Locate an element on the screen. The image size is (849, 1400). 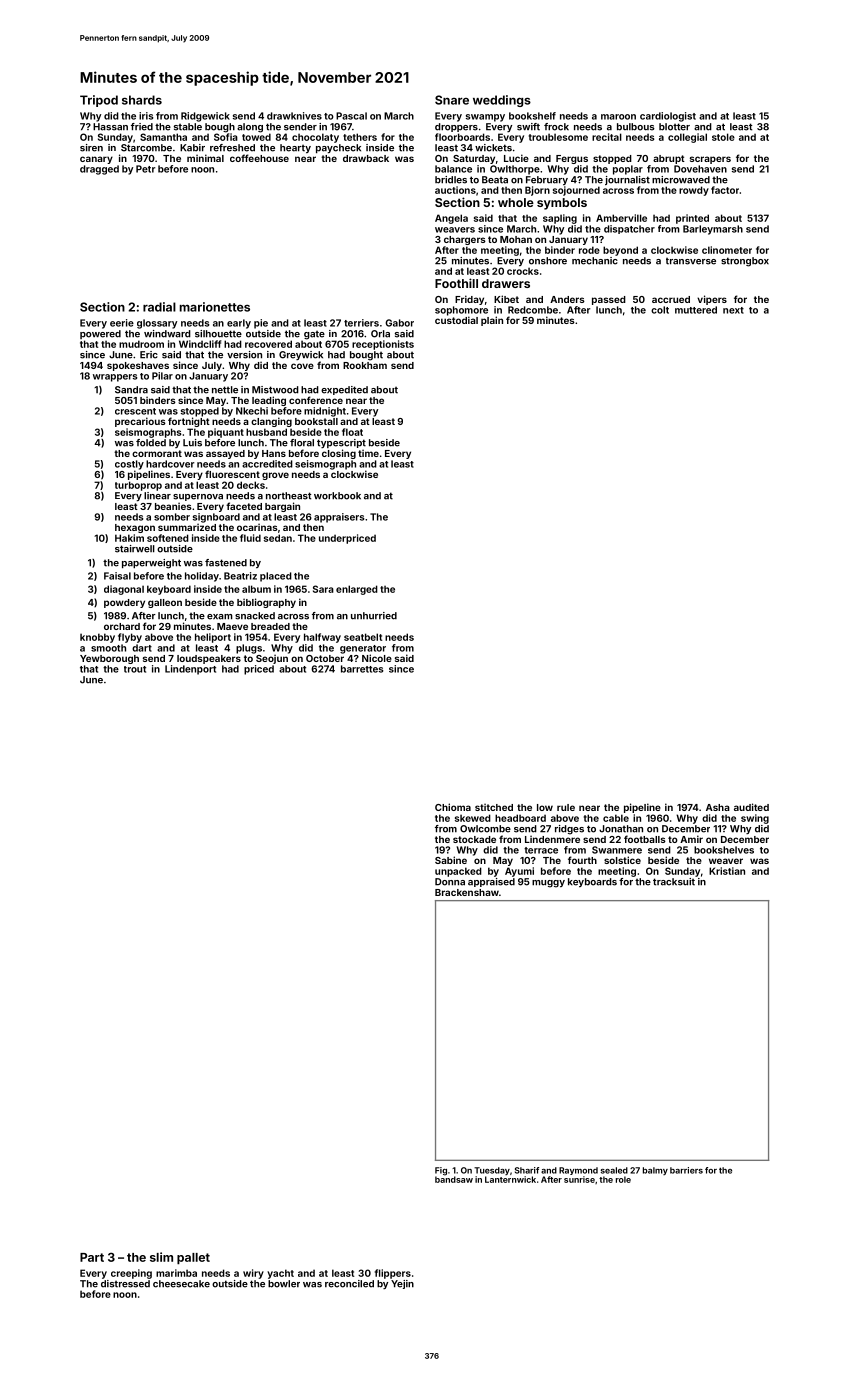
drawback is located at coordinates (366, 158).
